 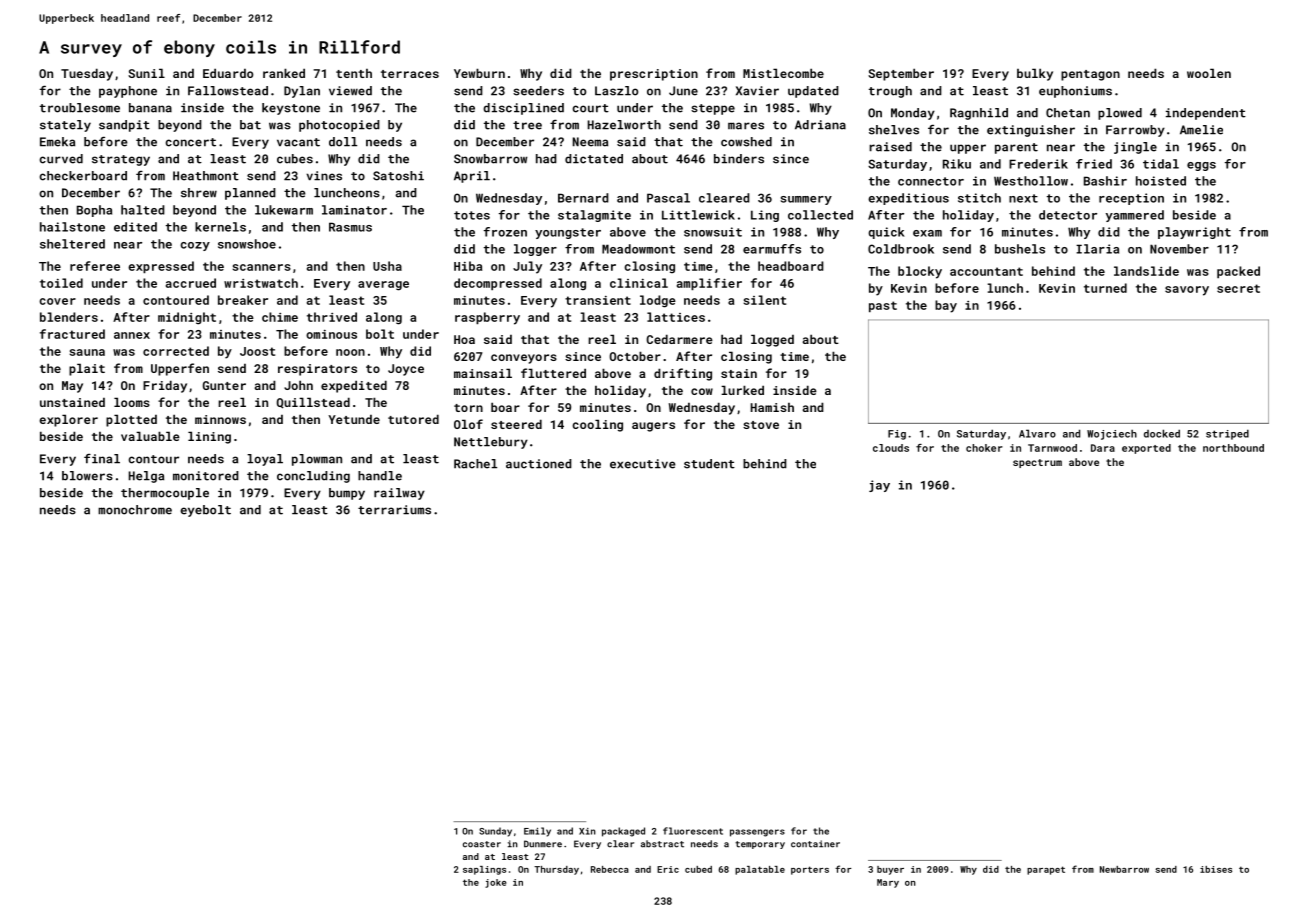 I want to click on joke, so click(x=495, y=883).
